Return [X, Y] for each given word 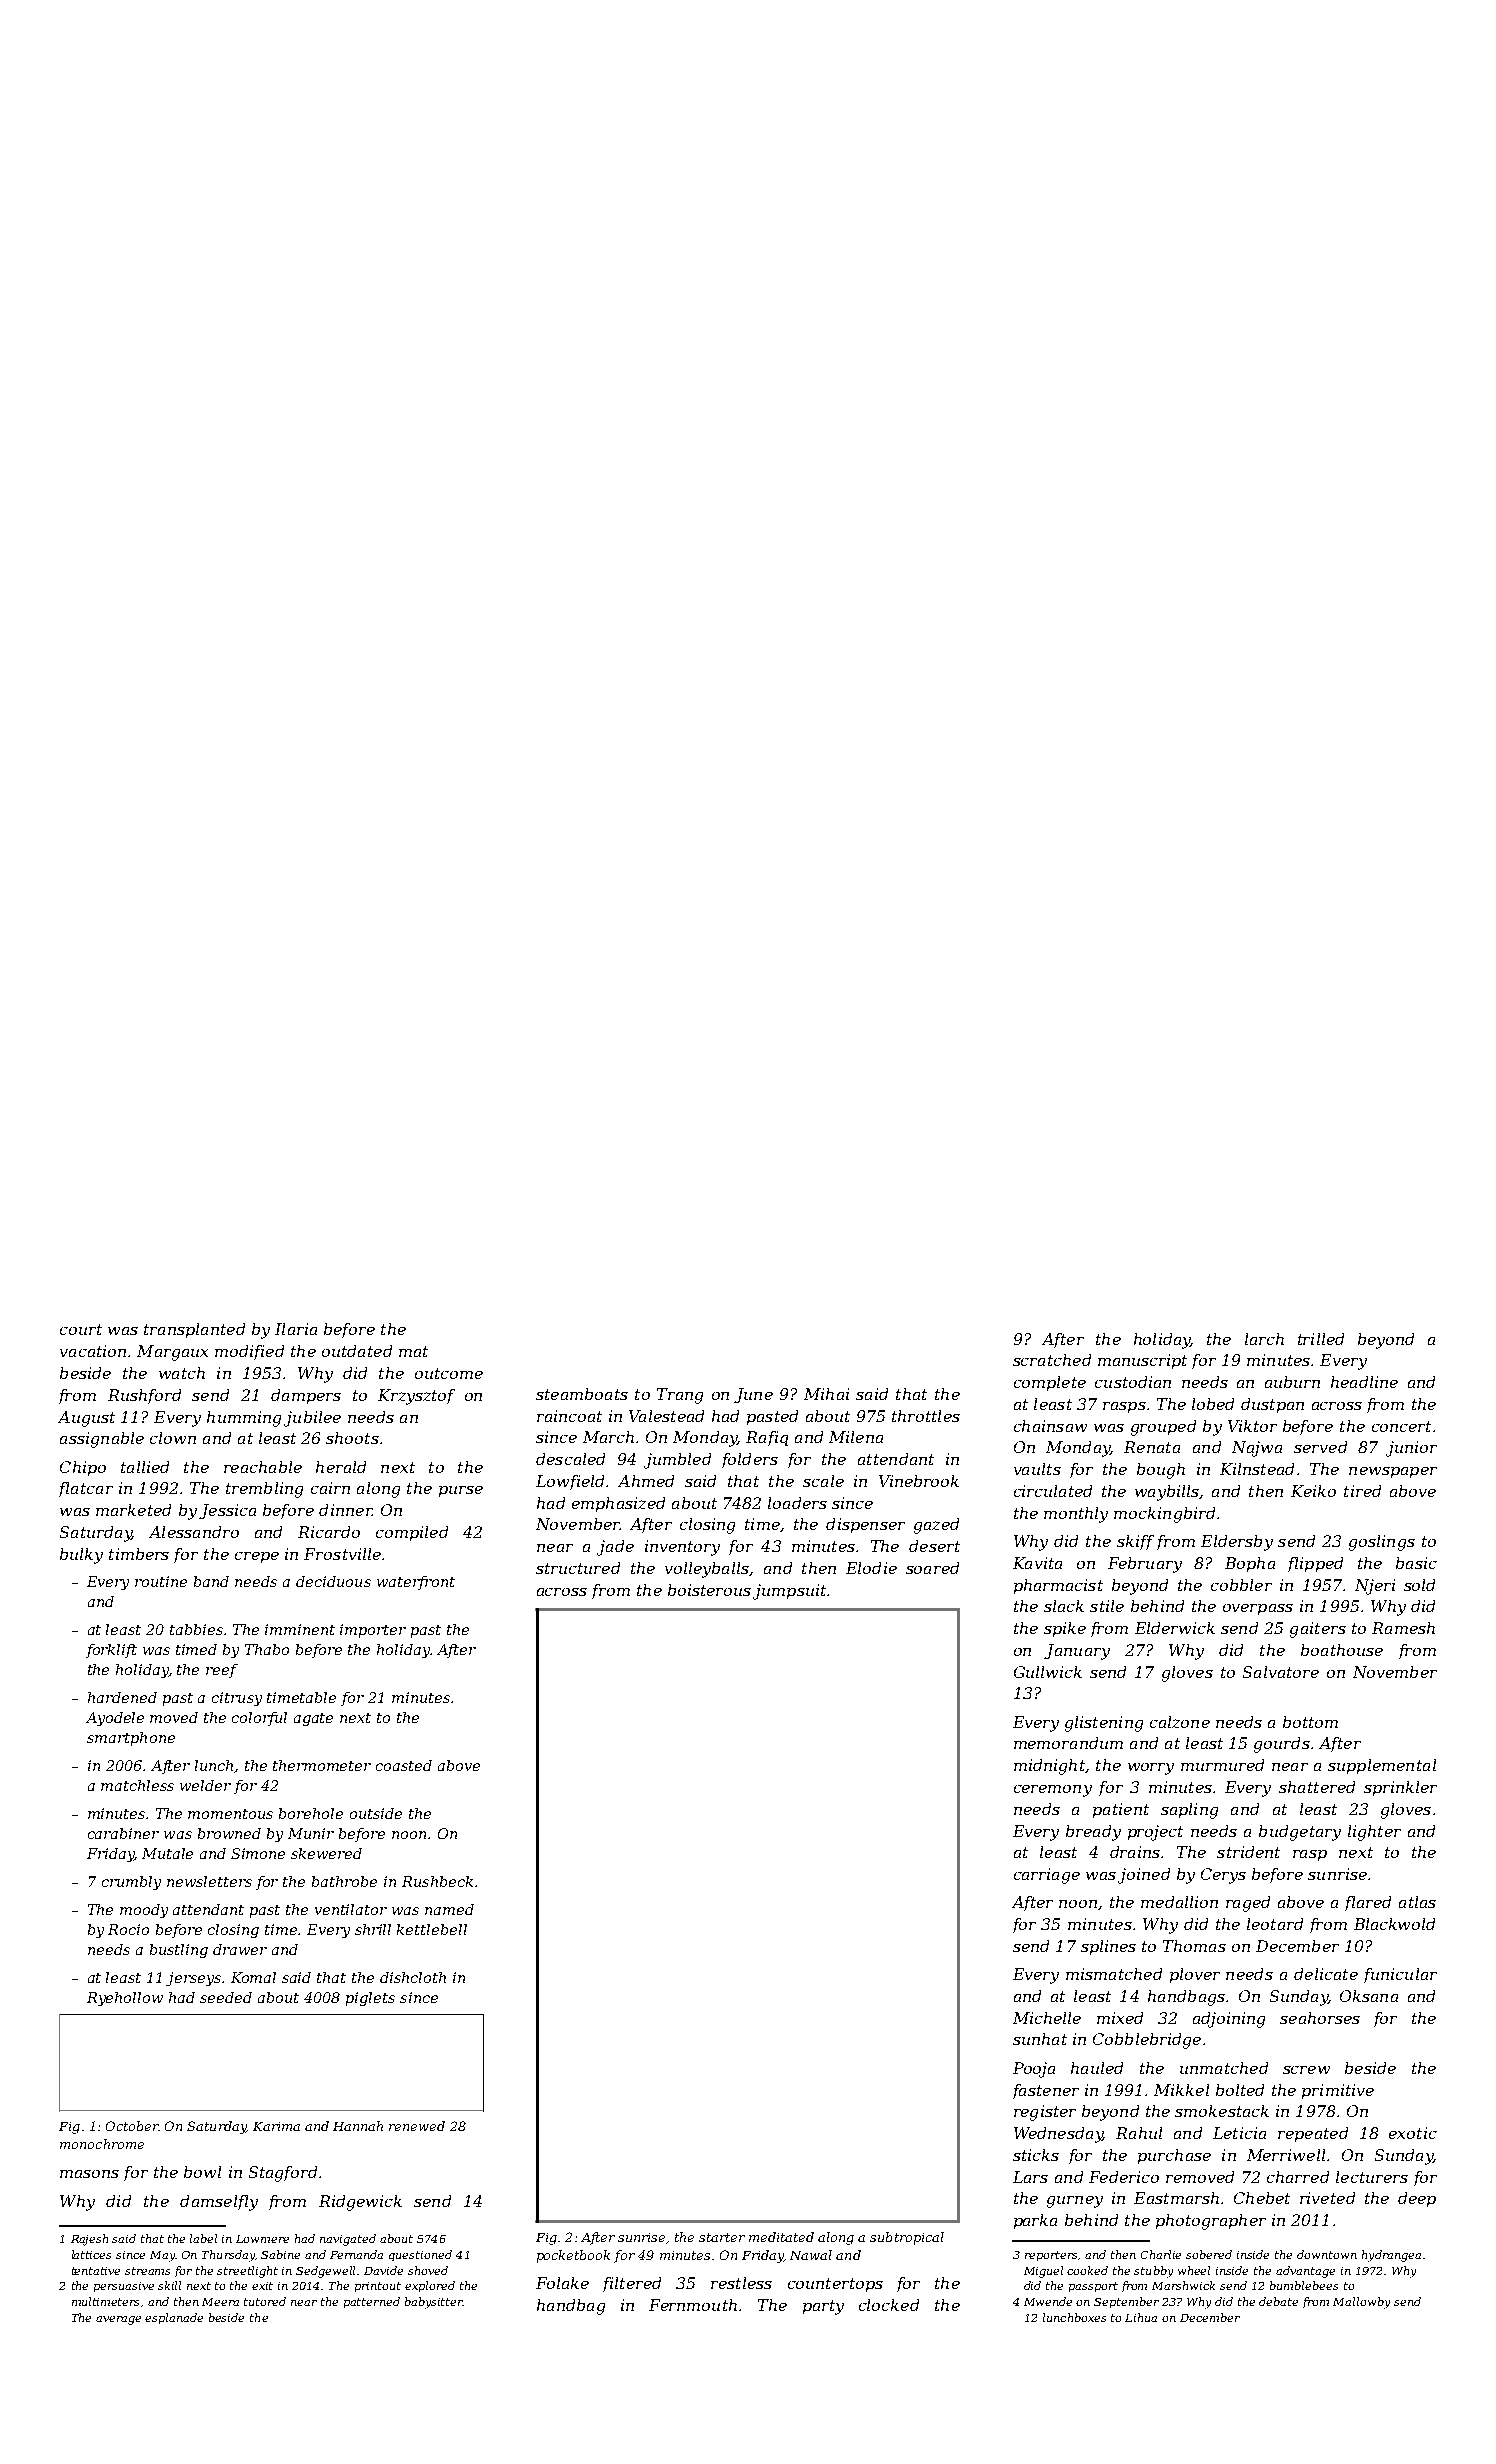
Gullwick [1048, 1672]
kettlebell [432, 1929]
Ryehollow [125, 1999]
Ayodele [115, 1719]
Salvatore [1281, 1672]
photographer [1211, 2222]
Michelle [1047, 2018]
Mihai [826, 1394]
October [132, 2126]
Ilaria [296, 1329]
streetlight [247, 2272]
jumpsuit [789, 1592]
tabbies [196, 1629]
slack [1064, 1606]
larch [1264, 1339]
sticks [1036, 2155]
